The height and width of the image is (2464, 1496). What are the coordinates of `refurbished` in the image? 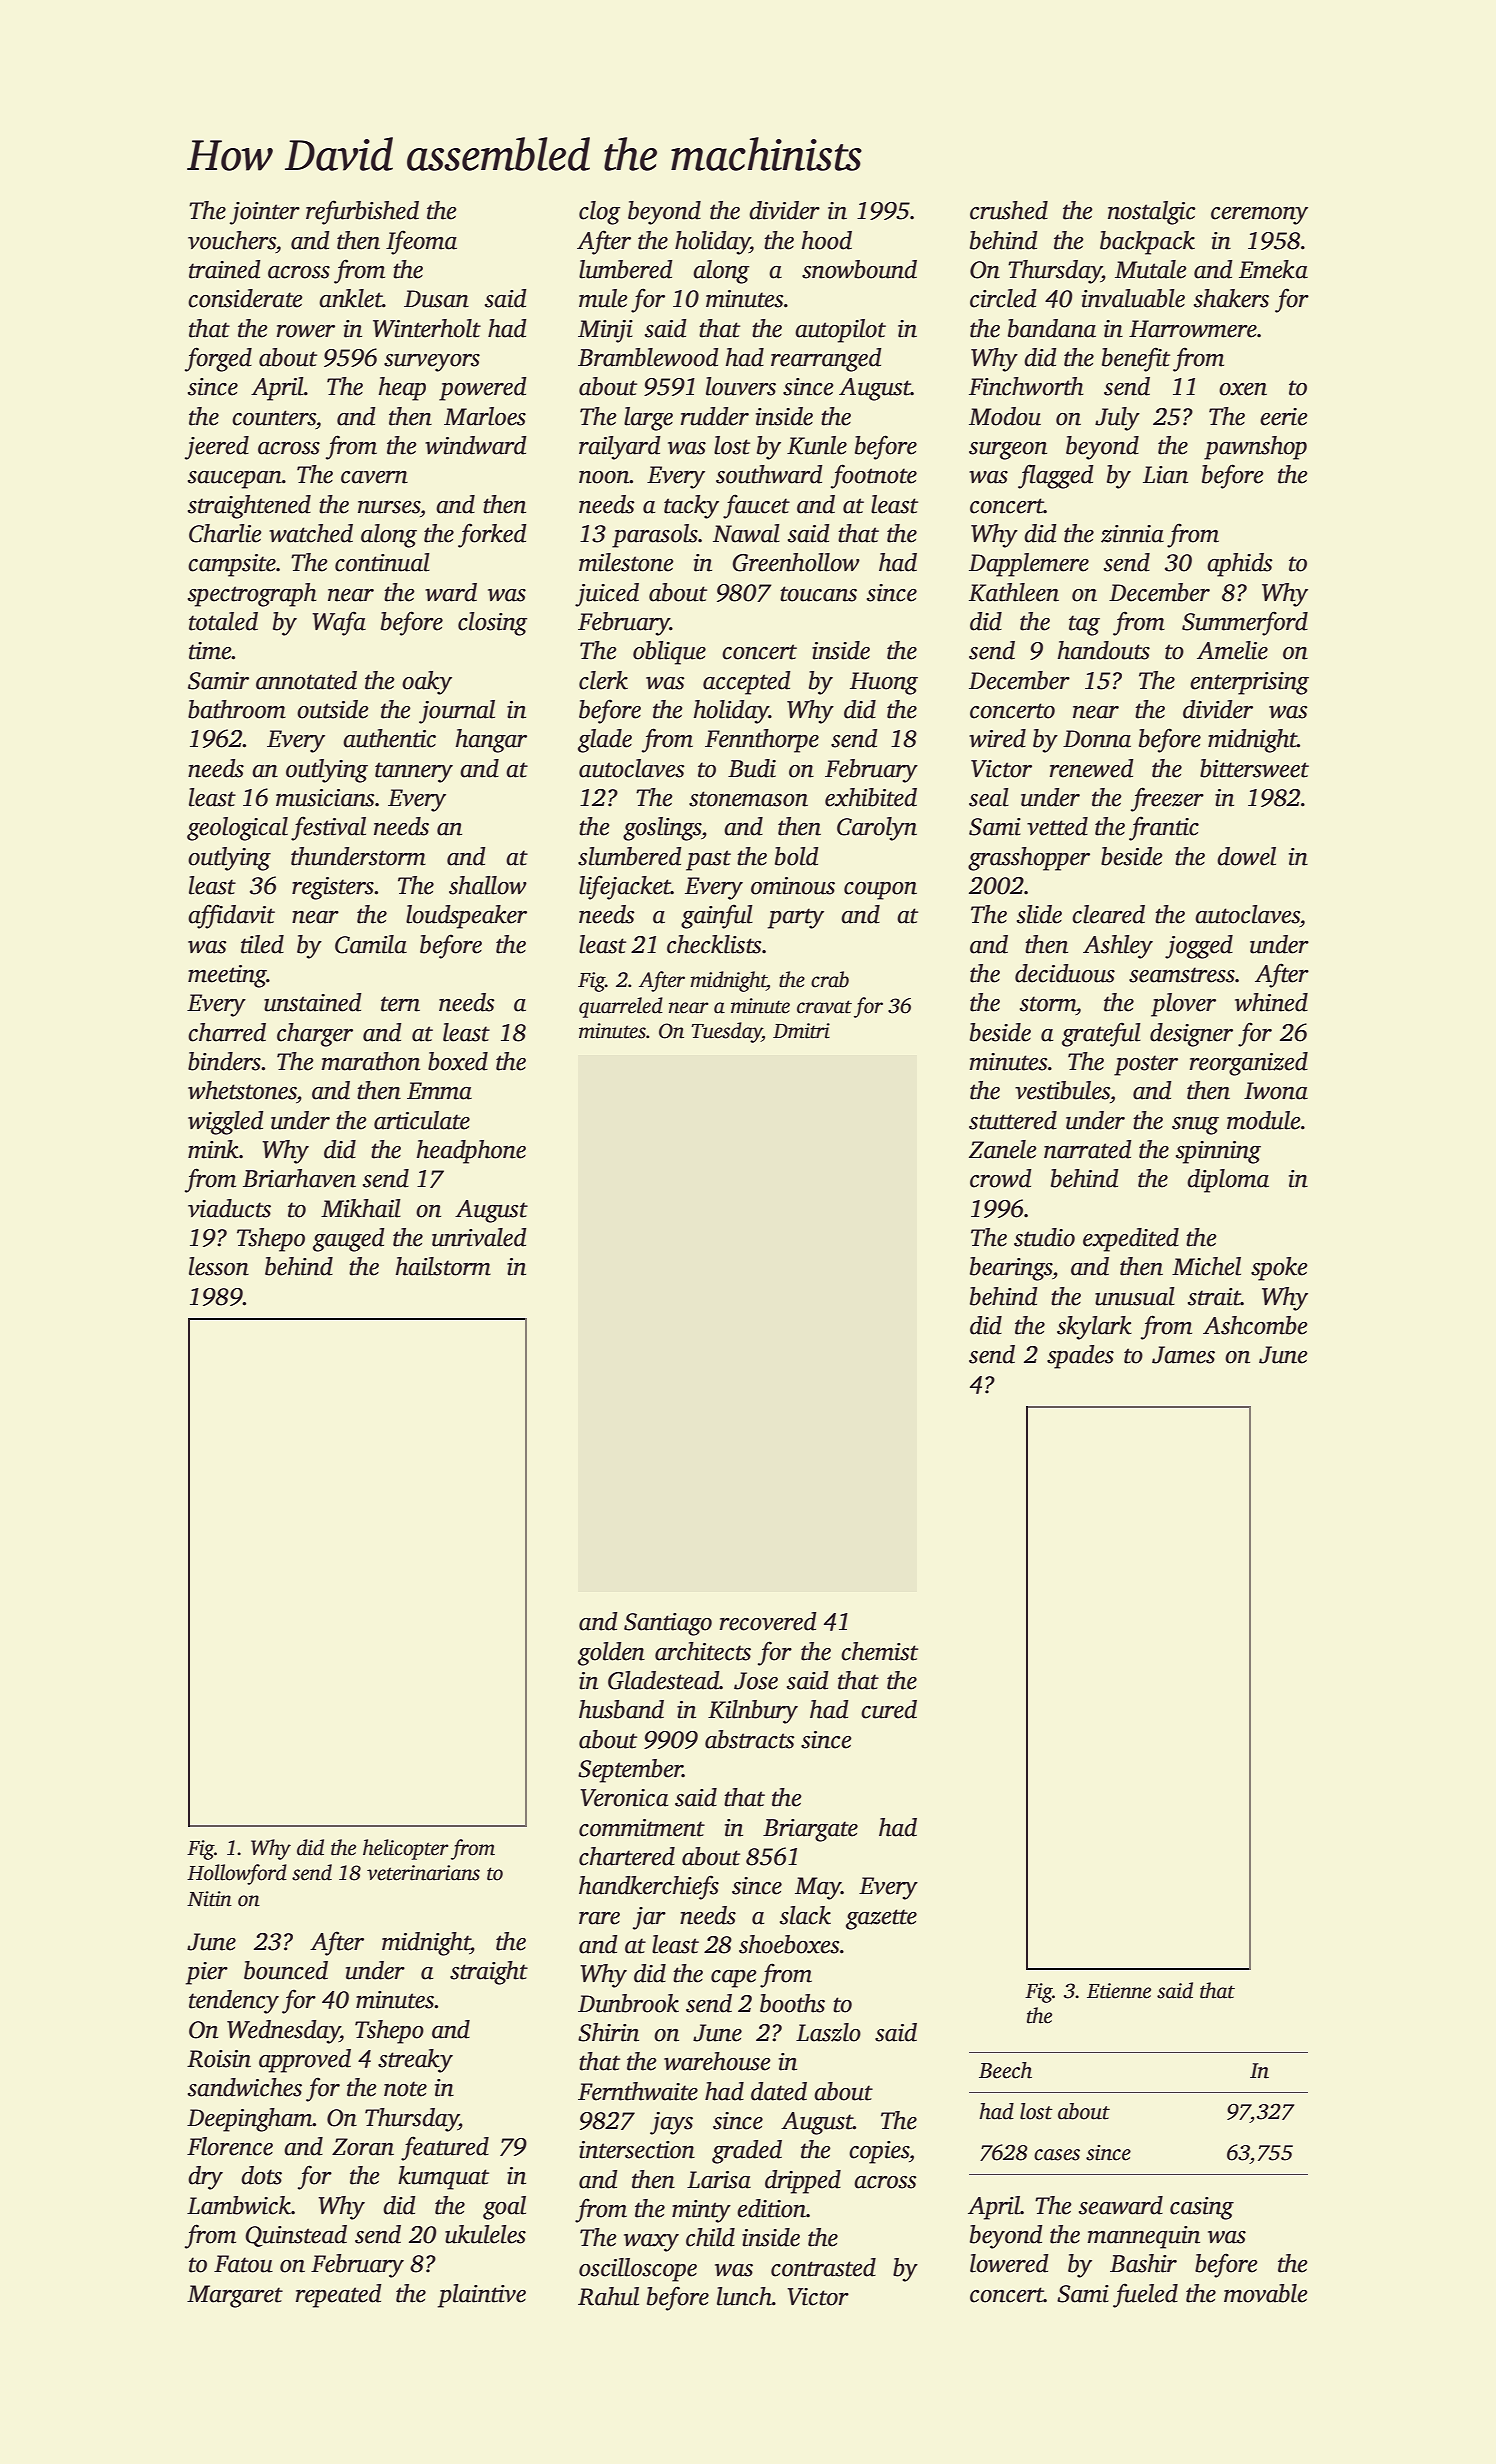 It's located at (362, 212).
